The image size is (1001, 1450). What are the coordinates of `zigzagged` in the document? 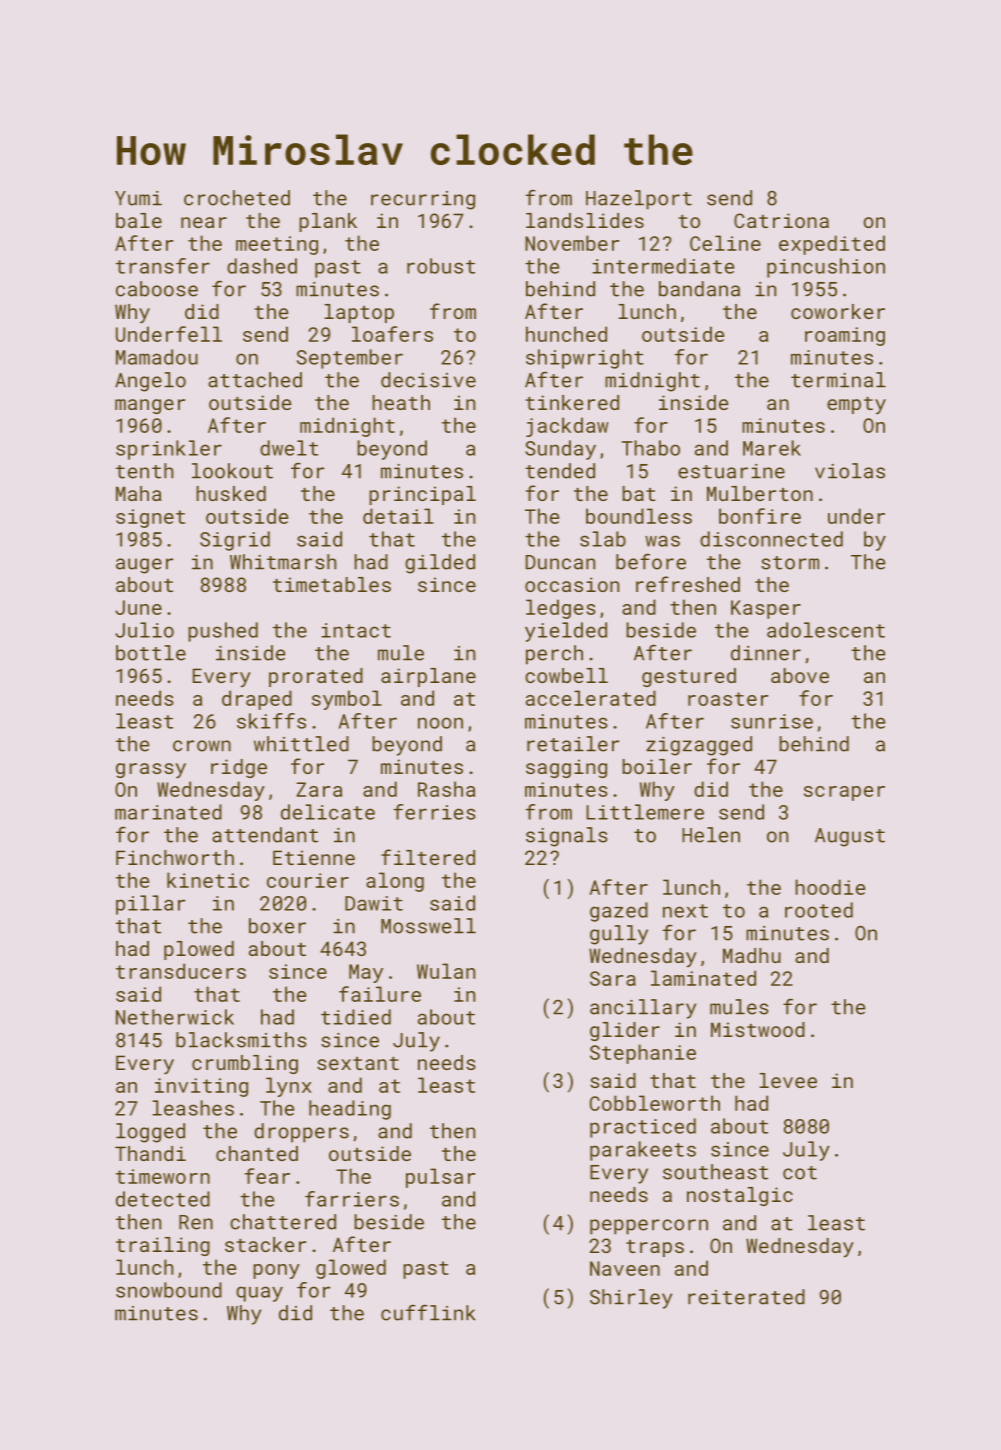 It's located at (699, 746).
